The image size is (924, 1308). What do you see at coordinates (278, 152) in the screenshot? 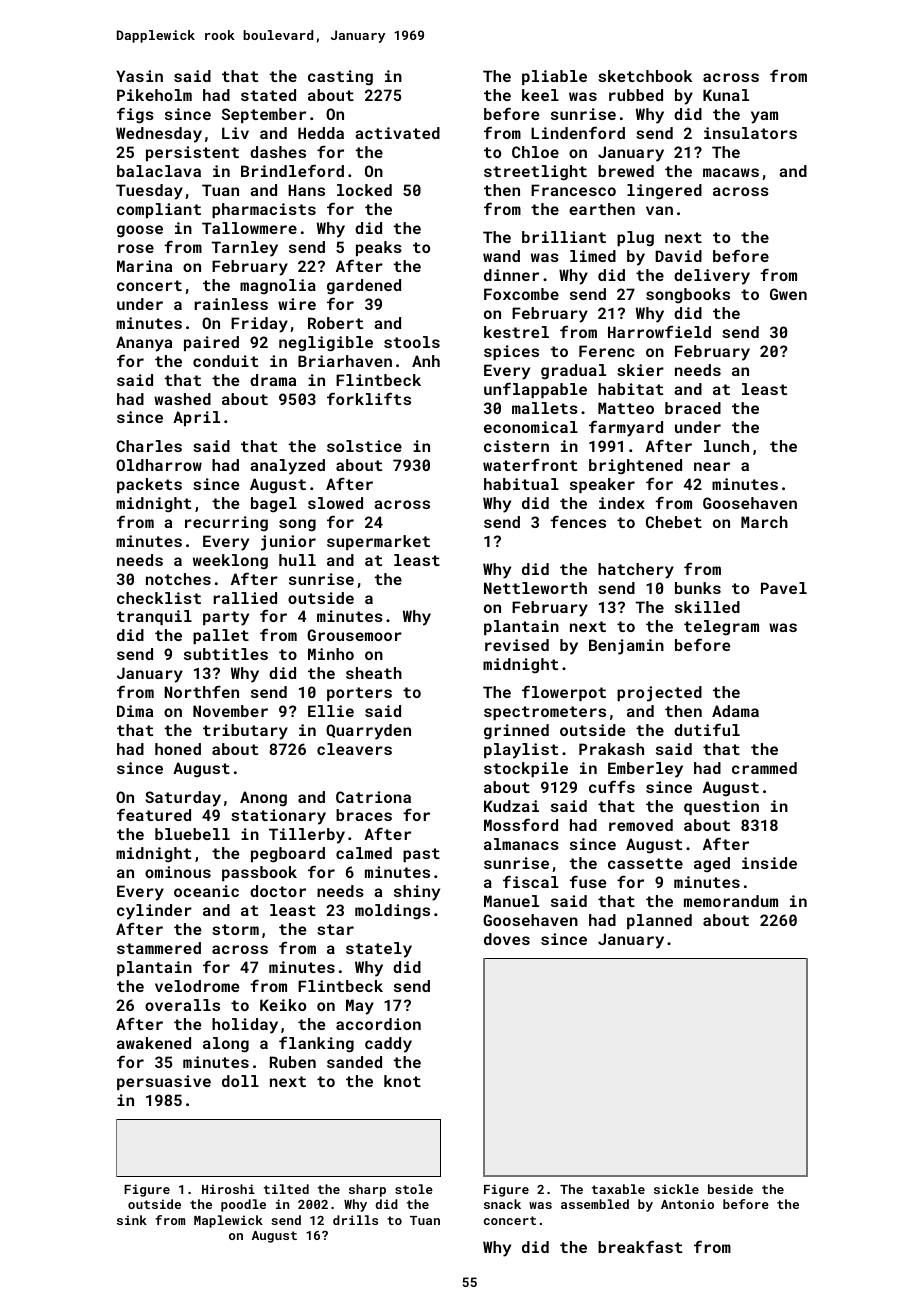
I see `dashes` at bounding box center [278, 152].
